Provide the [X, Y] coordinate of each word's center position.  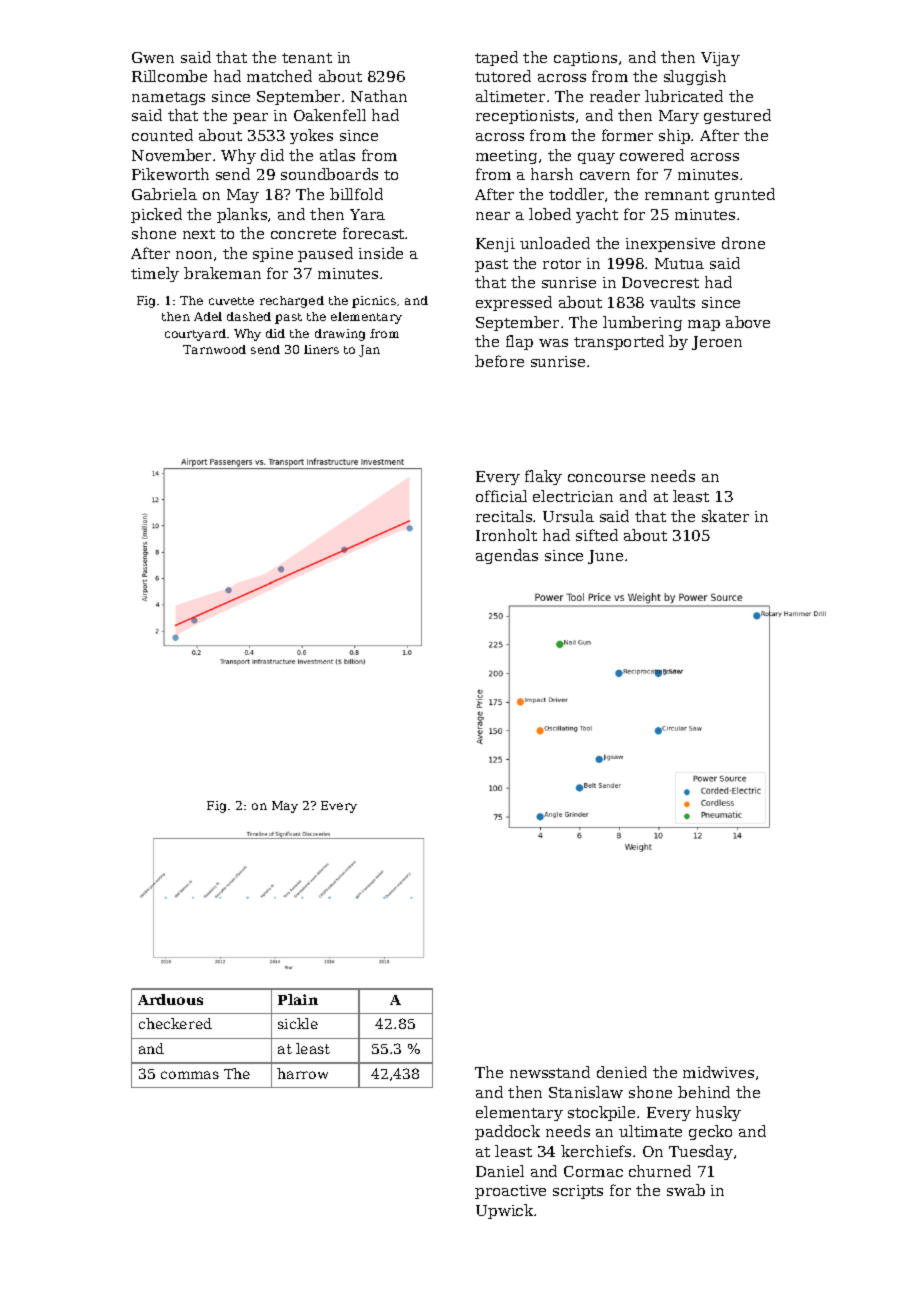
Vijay [720, 59]
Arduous [170, 999]
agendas [507, 556]
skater [725, 516]
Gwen [153, 57]
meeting [506, 157]
